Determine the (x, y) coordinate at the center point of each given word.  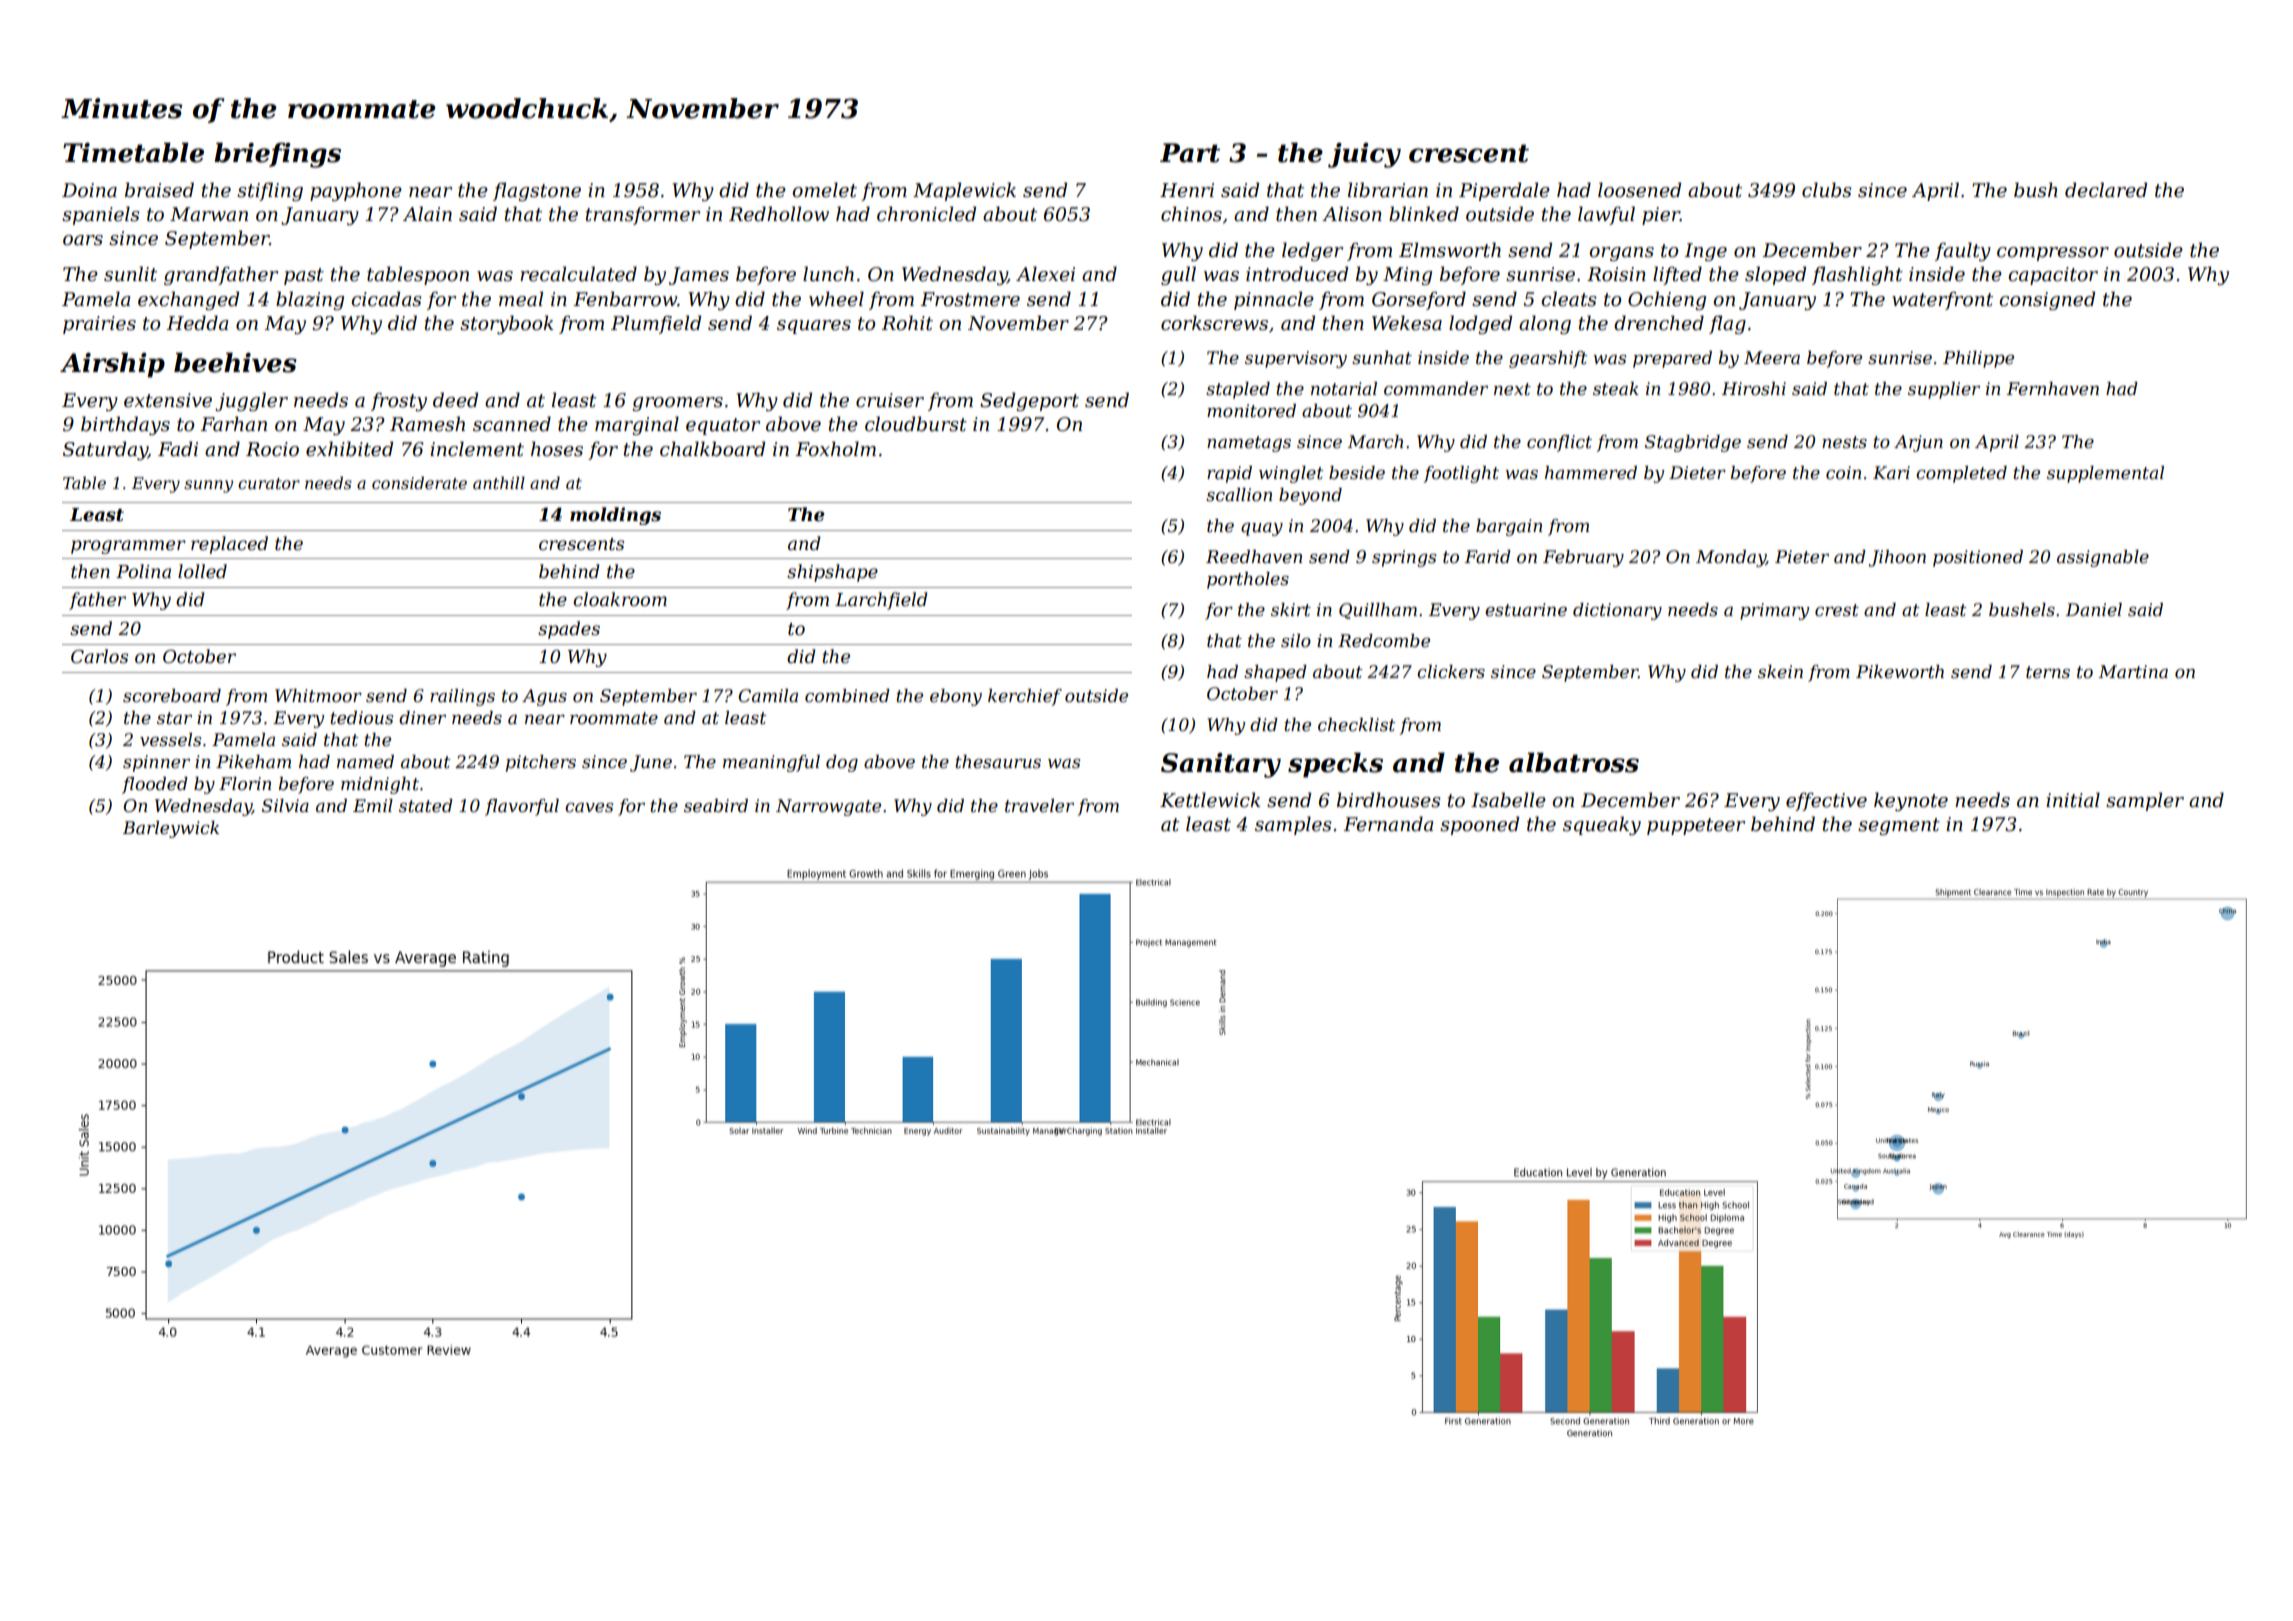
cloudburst (916, 424)
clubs (1827, 190)
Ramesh (427, 424)
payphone (356, 191)
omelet (824, 190)
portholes (1248, 580)
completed (1961, 474)
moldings (615, 516)
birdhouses (1389, 800)
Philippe (1978, 359)
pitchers (541, 763)
